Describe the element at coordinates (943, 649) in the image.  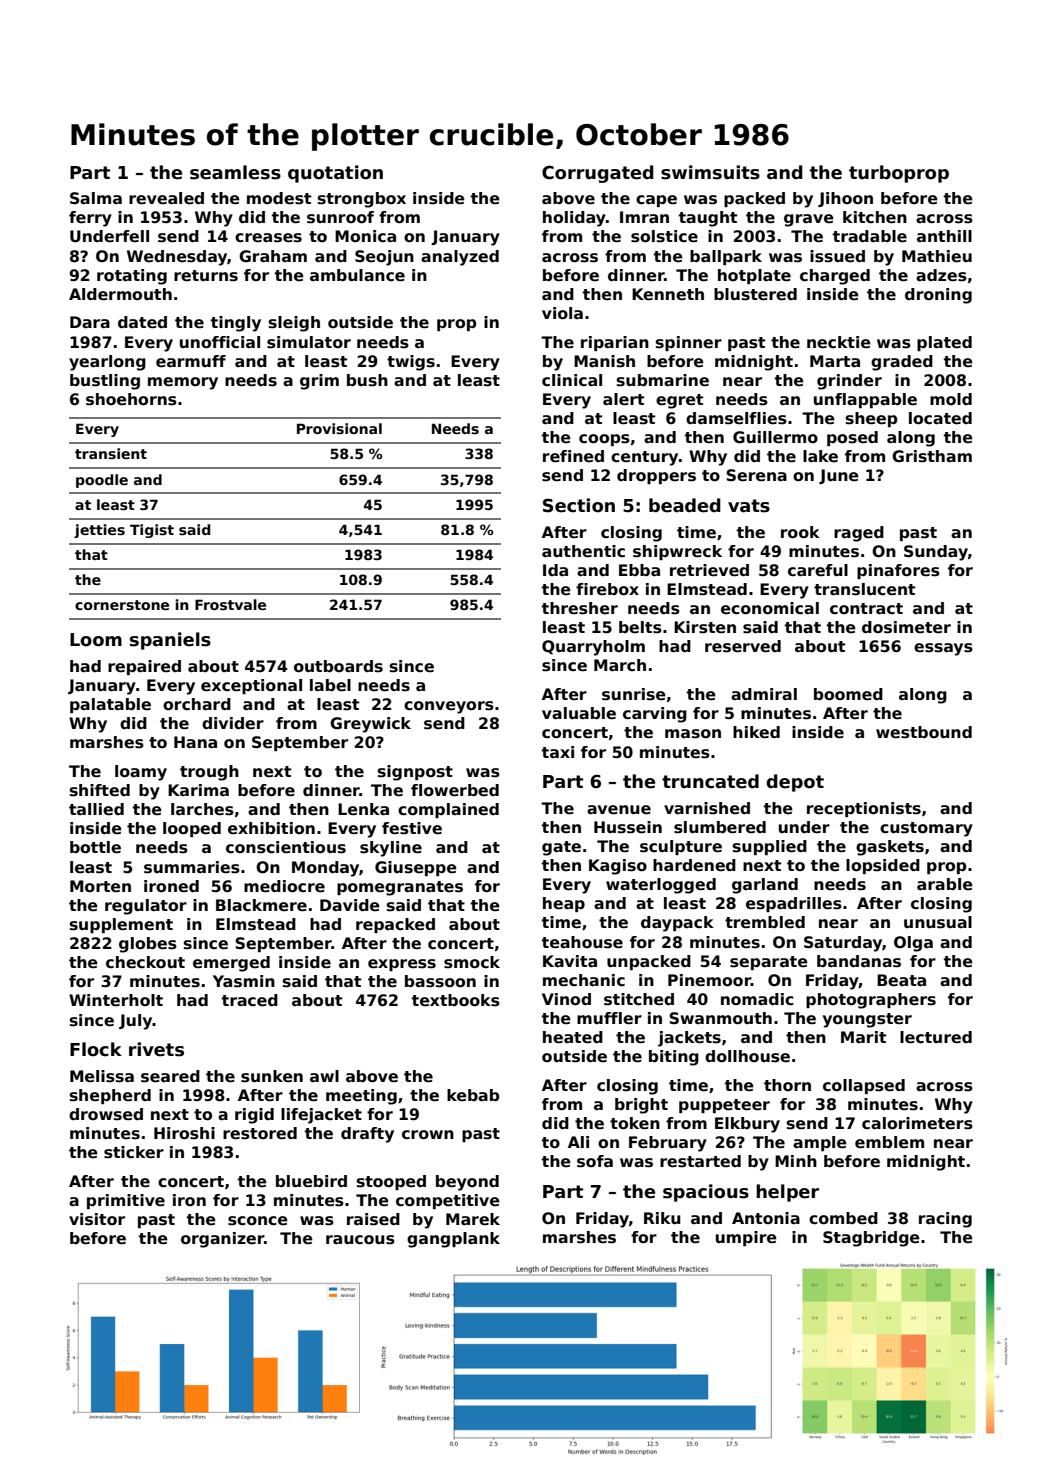
I see `essays` at that location.
